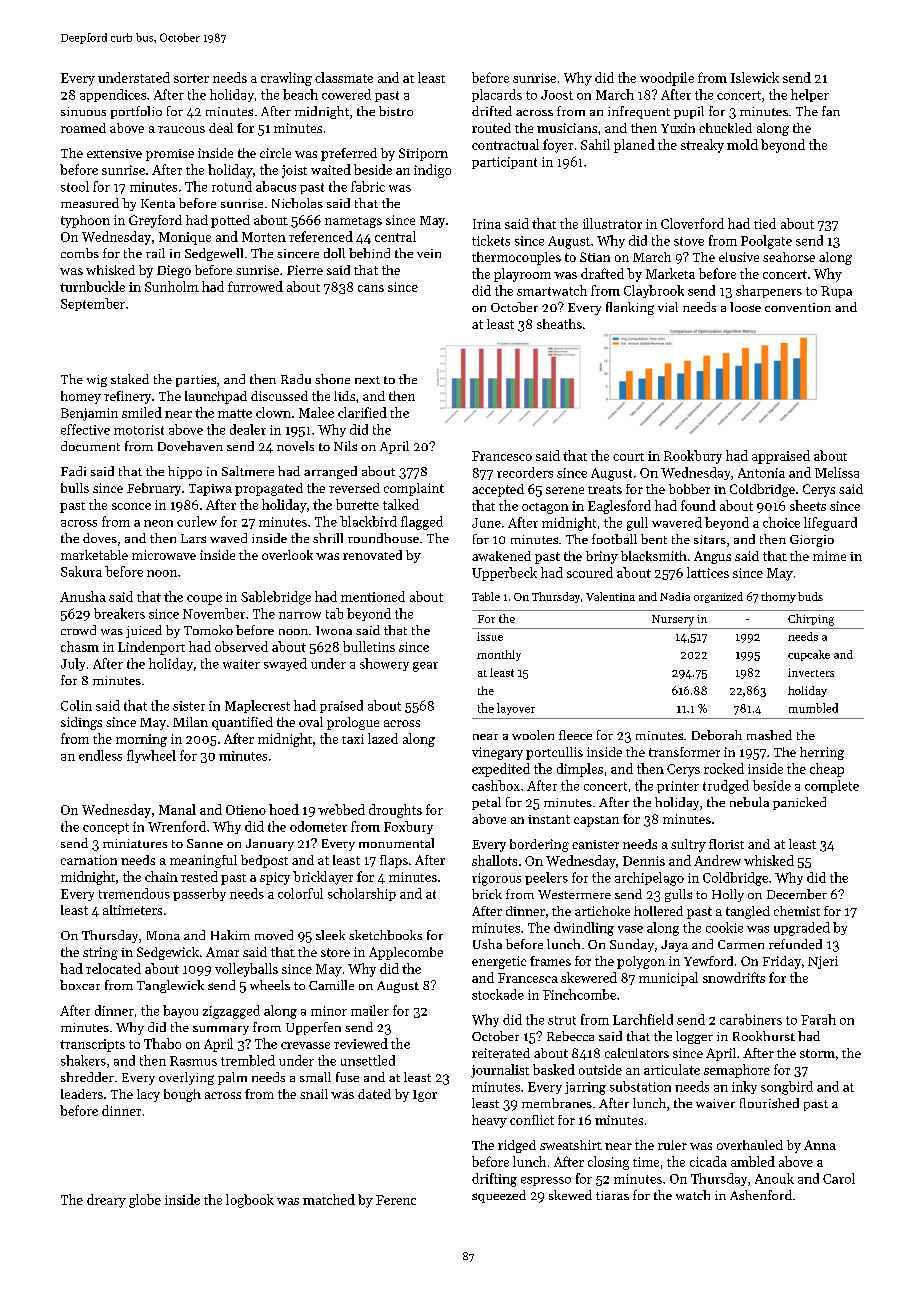 This page has width=924, height=1308. I want to click on flywheel, so click(151, 756).
